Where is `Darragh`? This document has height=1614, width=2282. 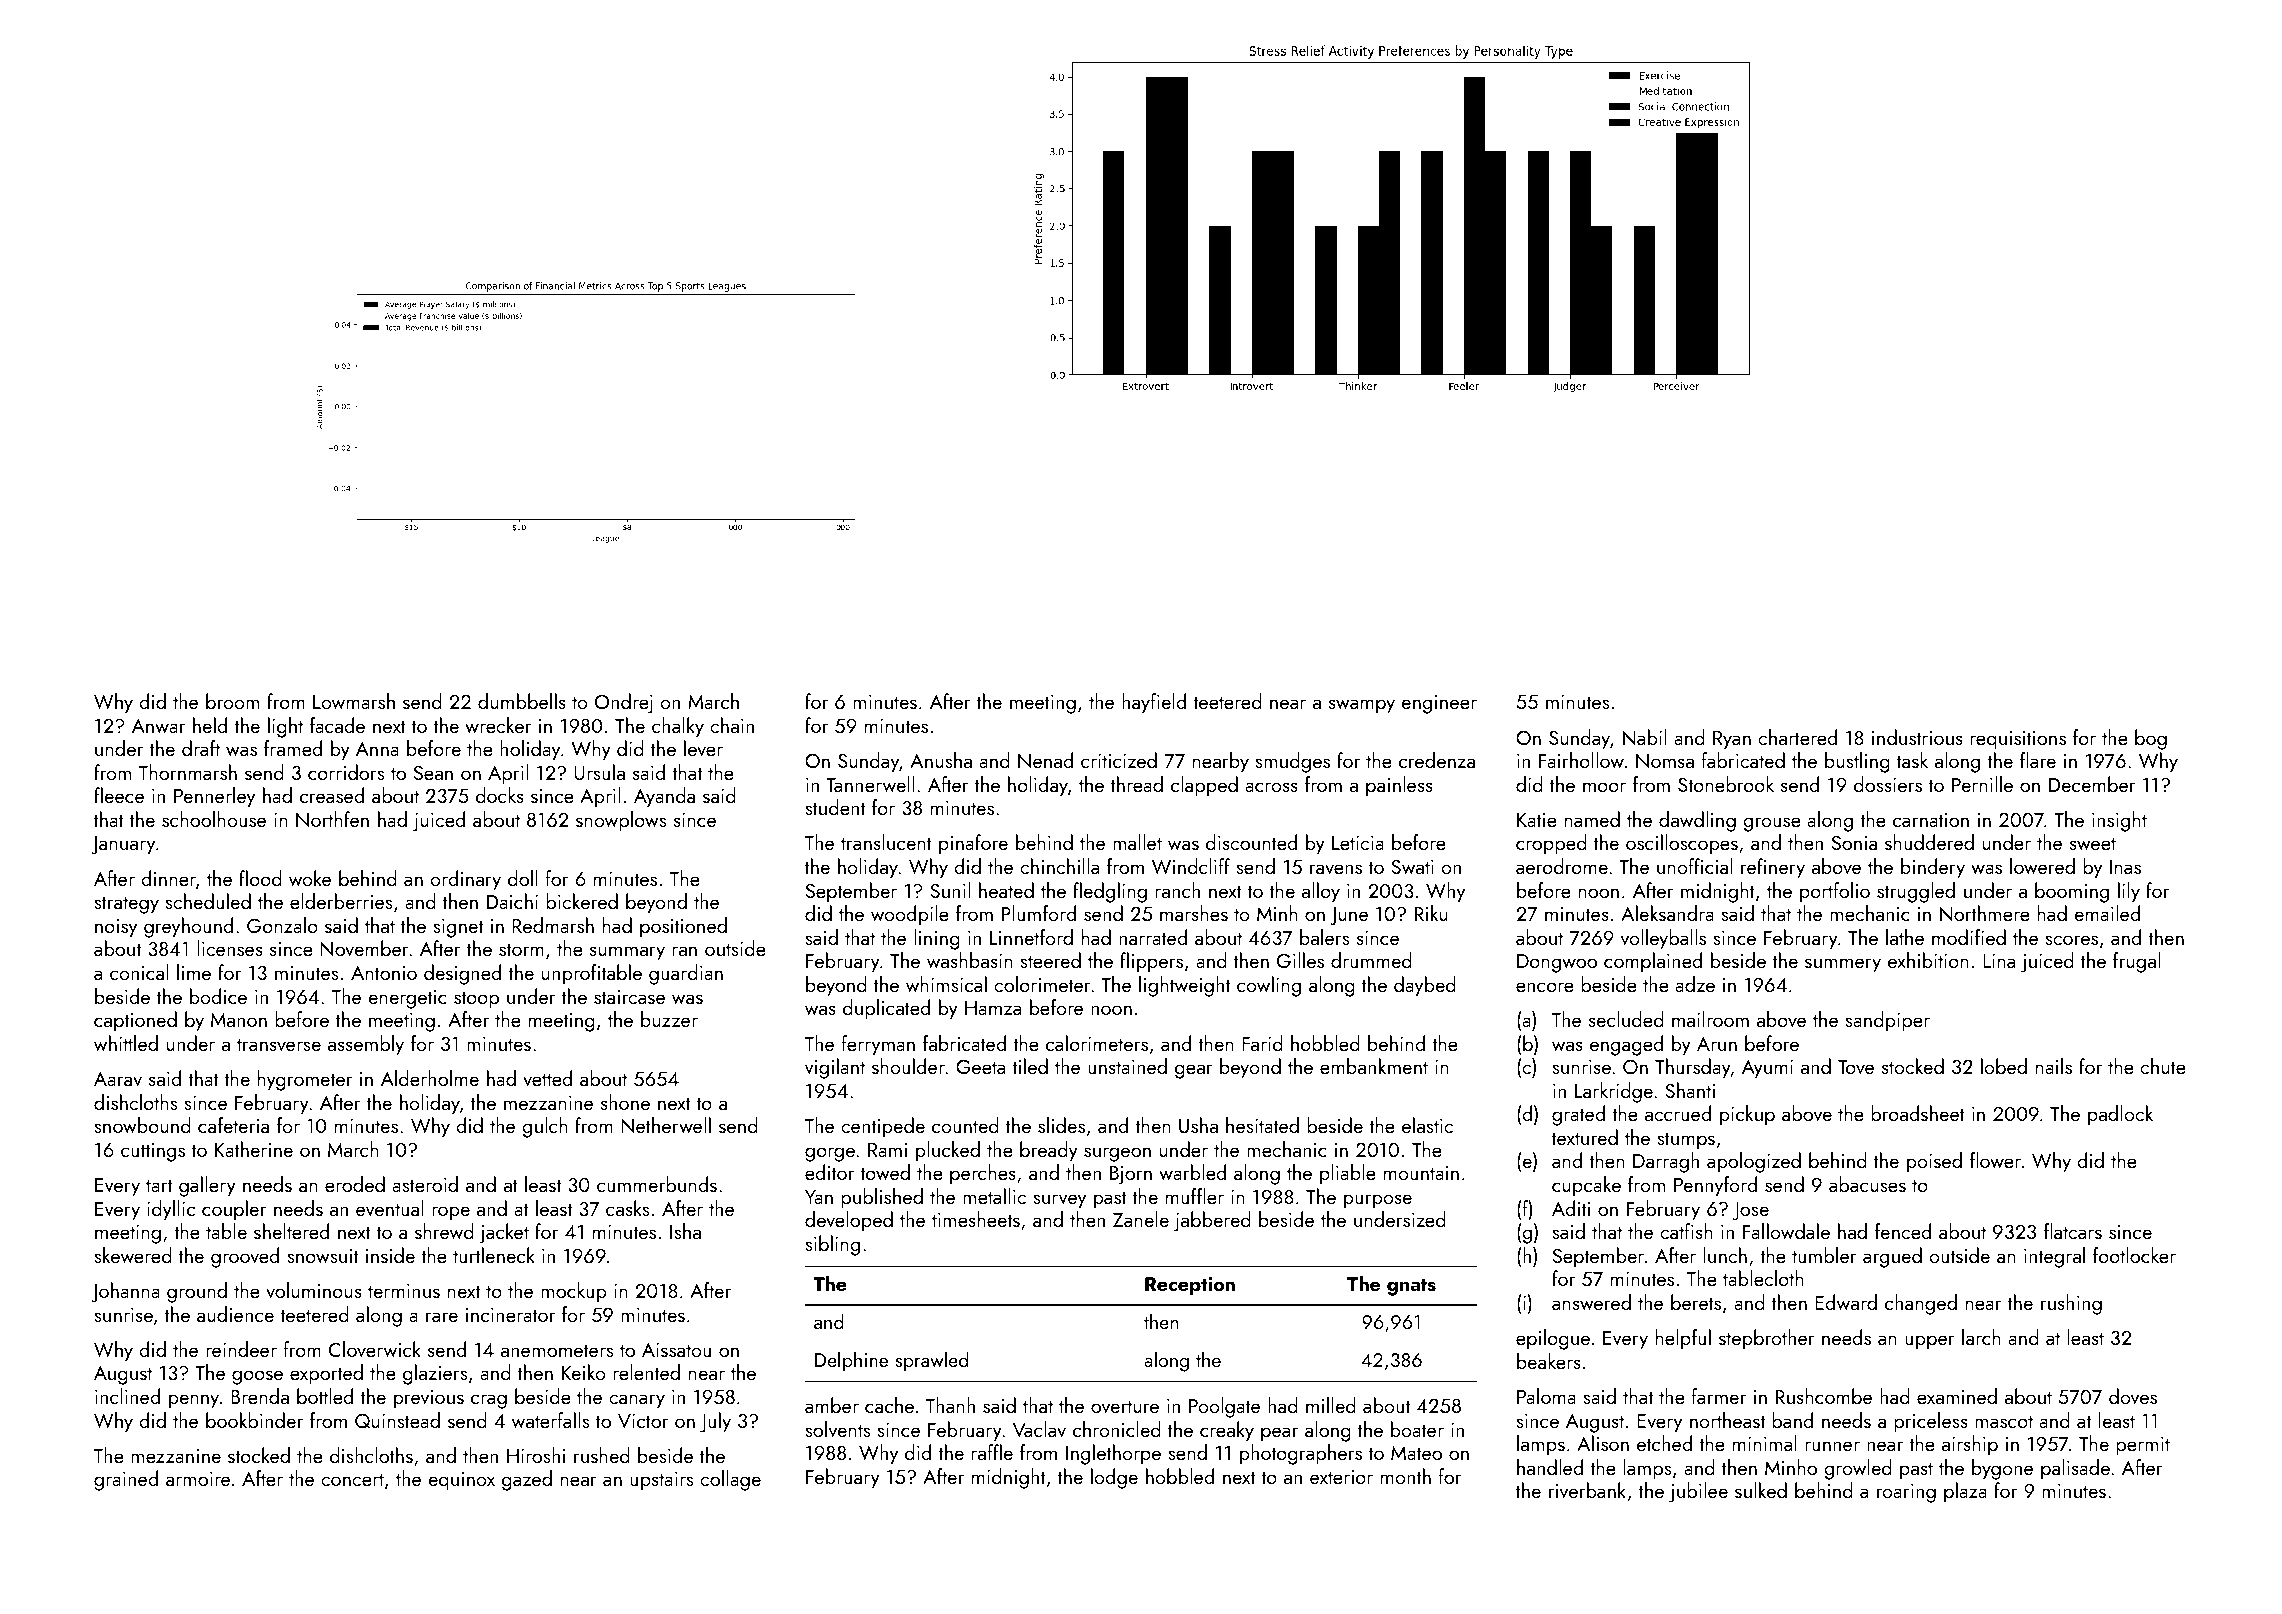
Darragh is located at coordinates (1666, 1162).
